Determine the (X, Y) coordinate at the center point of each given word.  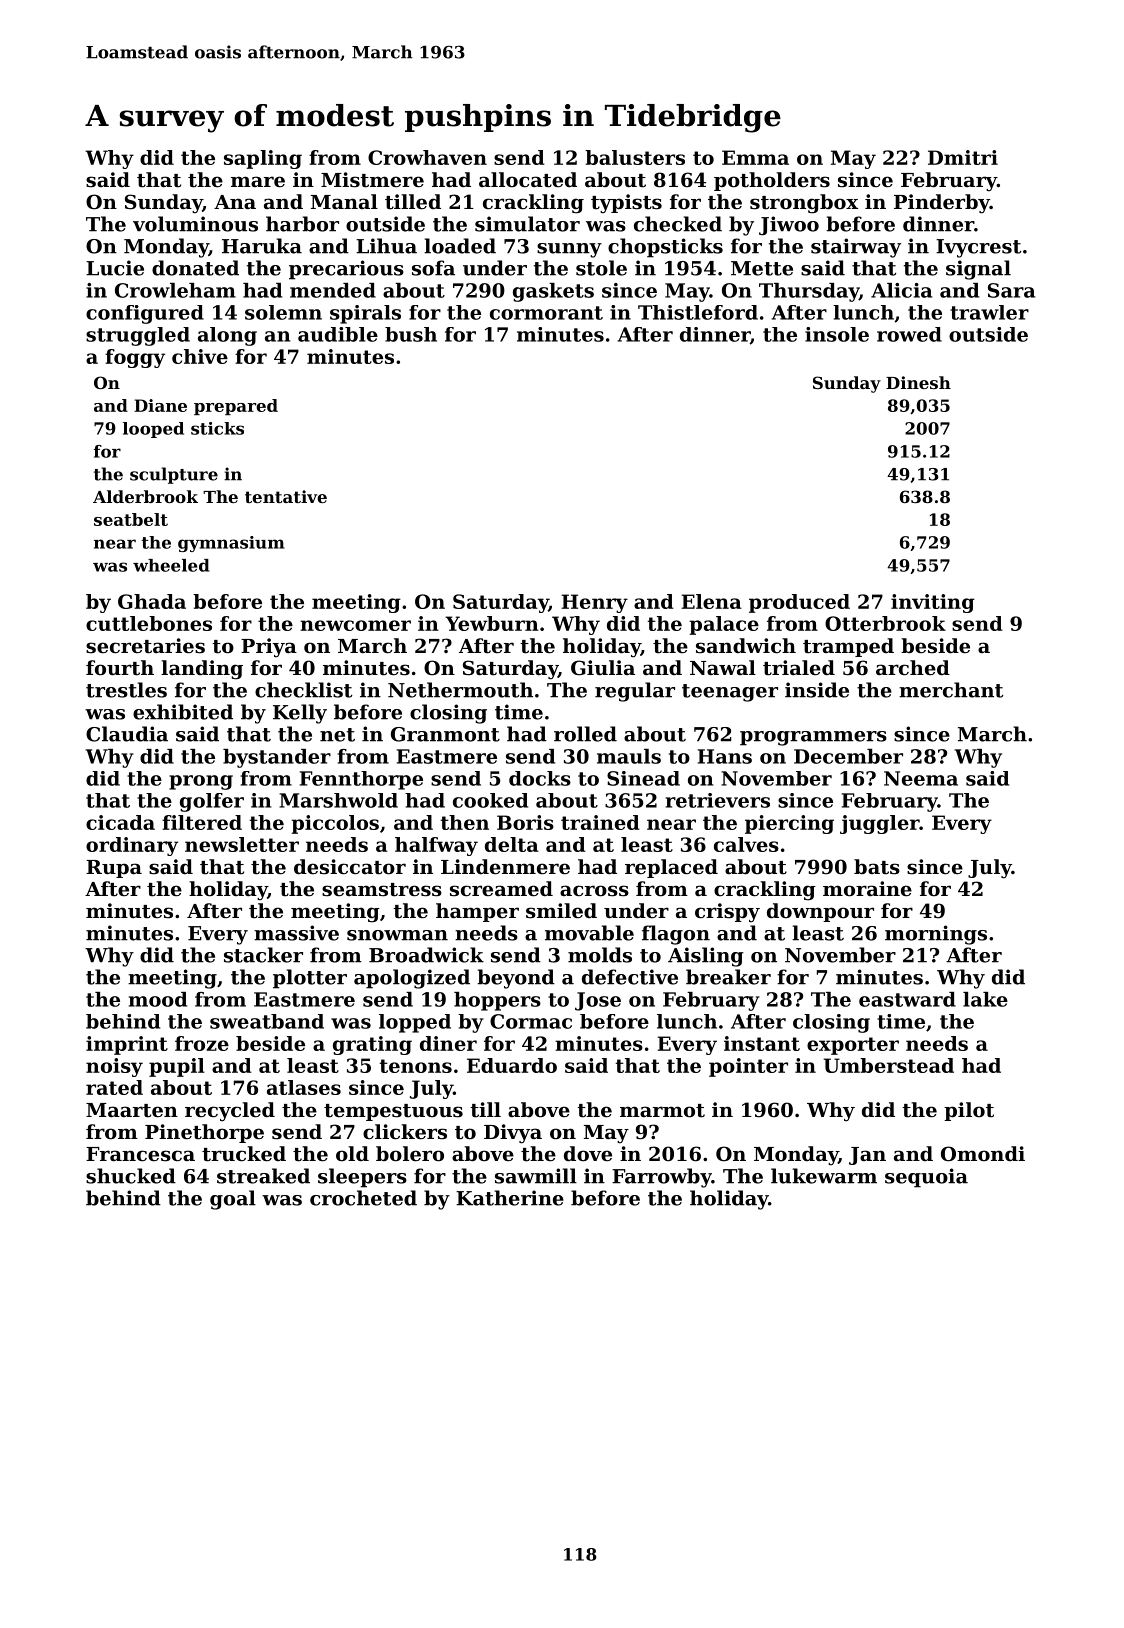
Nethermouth (460, 690)
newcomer (355, 625)
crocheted (363, 1198)
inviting (933, 603)
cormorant (546, 313)
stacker (263, 955)
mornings (936, 935)
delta (512, 844)
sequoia (926, 1178)
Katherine (510, 1198)
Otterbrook (885, 623)
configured (145, 314)
